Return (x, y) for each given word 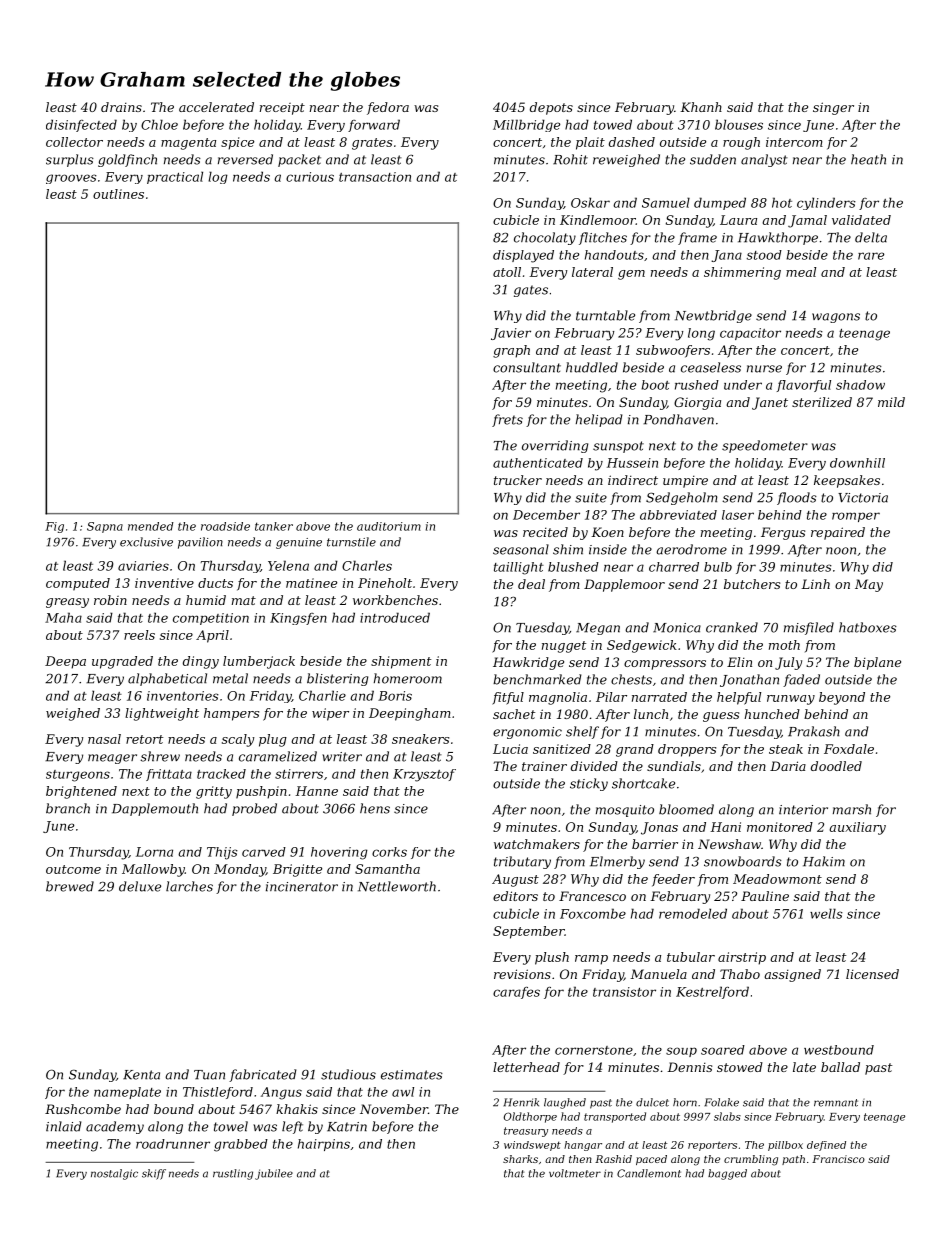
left (292, 1127)
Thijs (222, 853)
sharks (520, 1159)
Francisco (838, 1159)
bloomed (686, 809)
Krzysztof (424, 775)
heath (868, 159)
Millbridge (526, 125)
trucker (518, 480)
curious (310, 177)
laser (738, 515)
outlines (118, 194)
